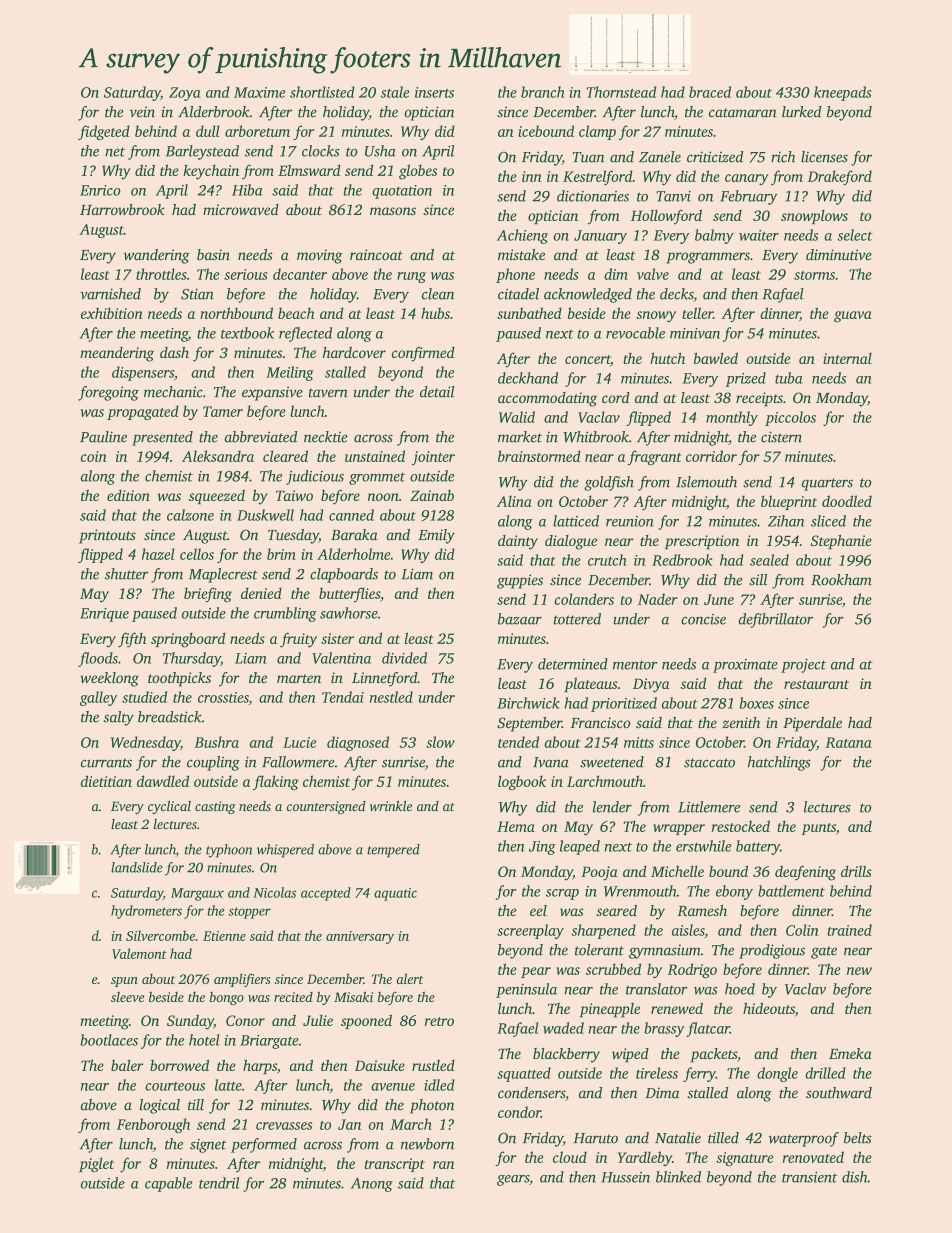 This image has height=1233, width=952. I want to click on moving, so click(320, 256).
